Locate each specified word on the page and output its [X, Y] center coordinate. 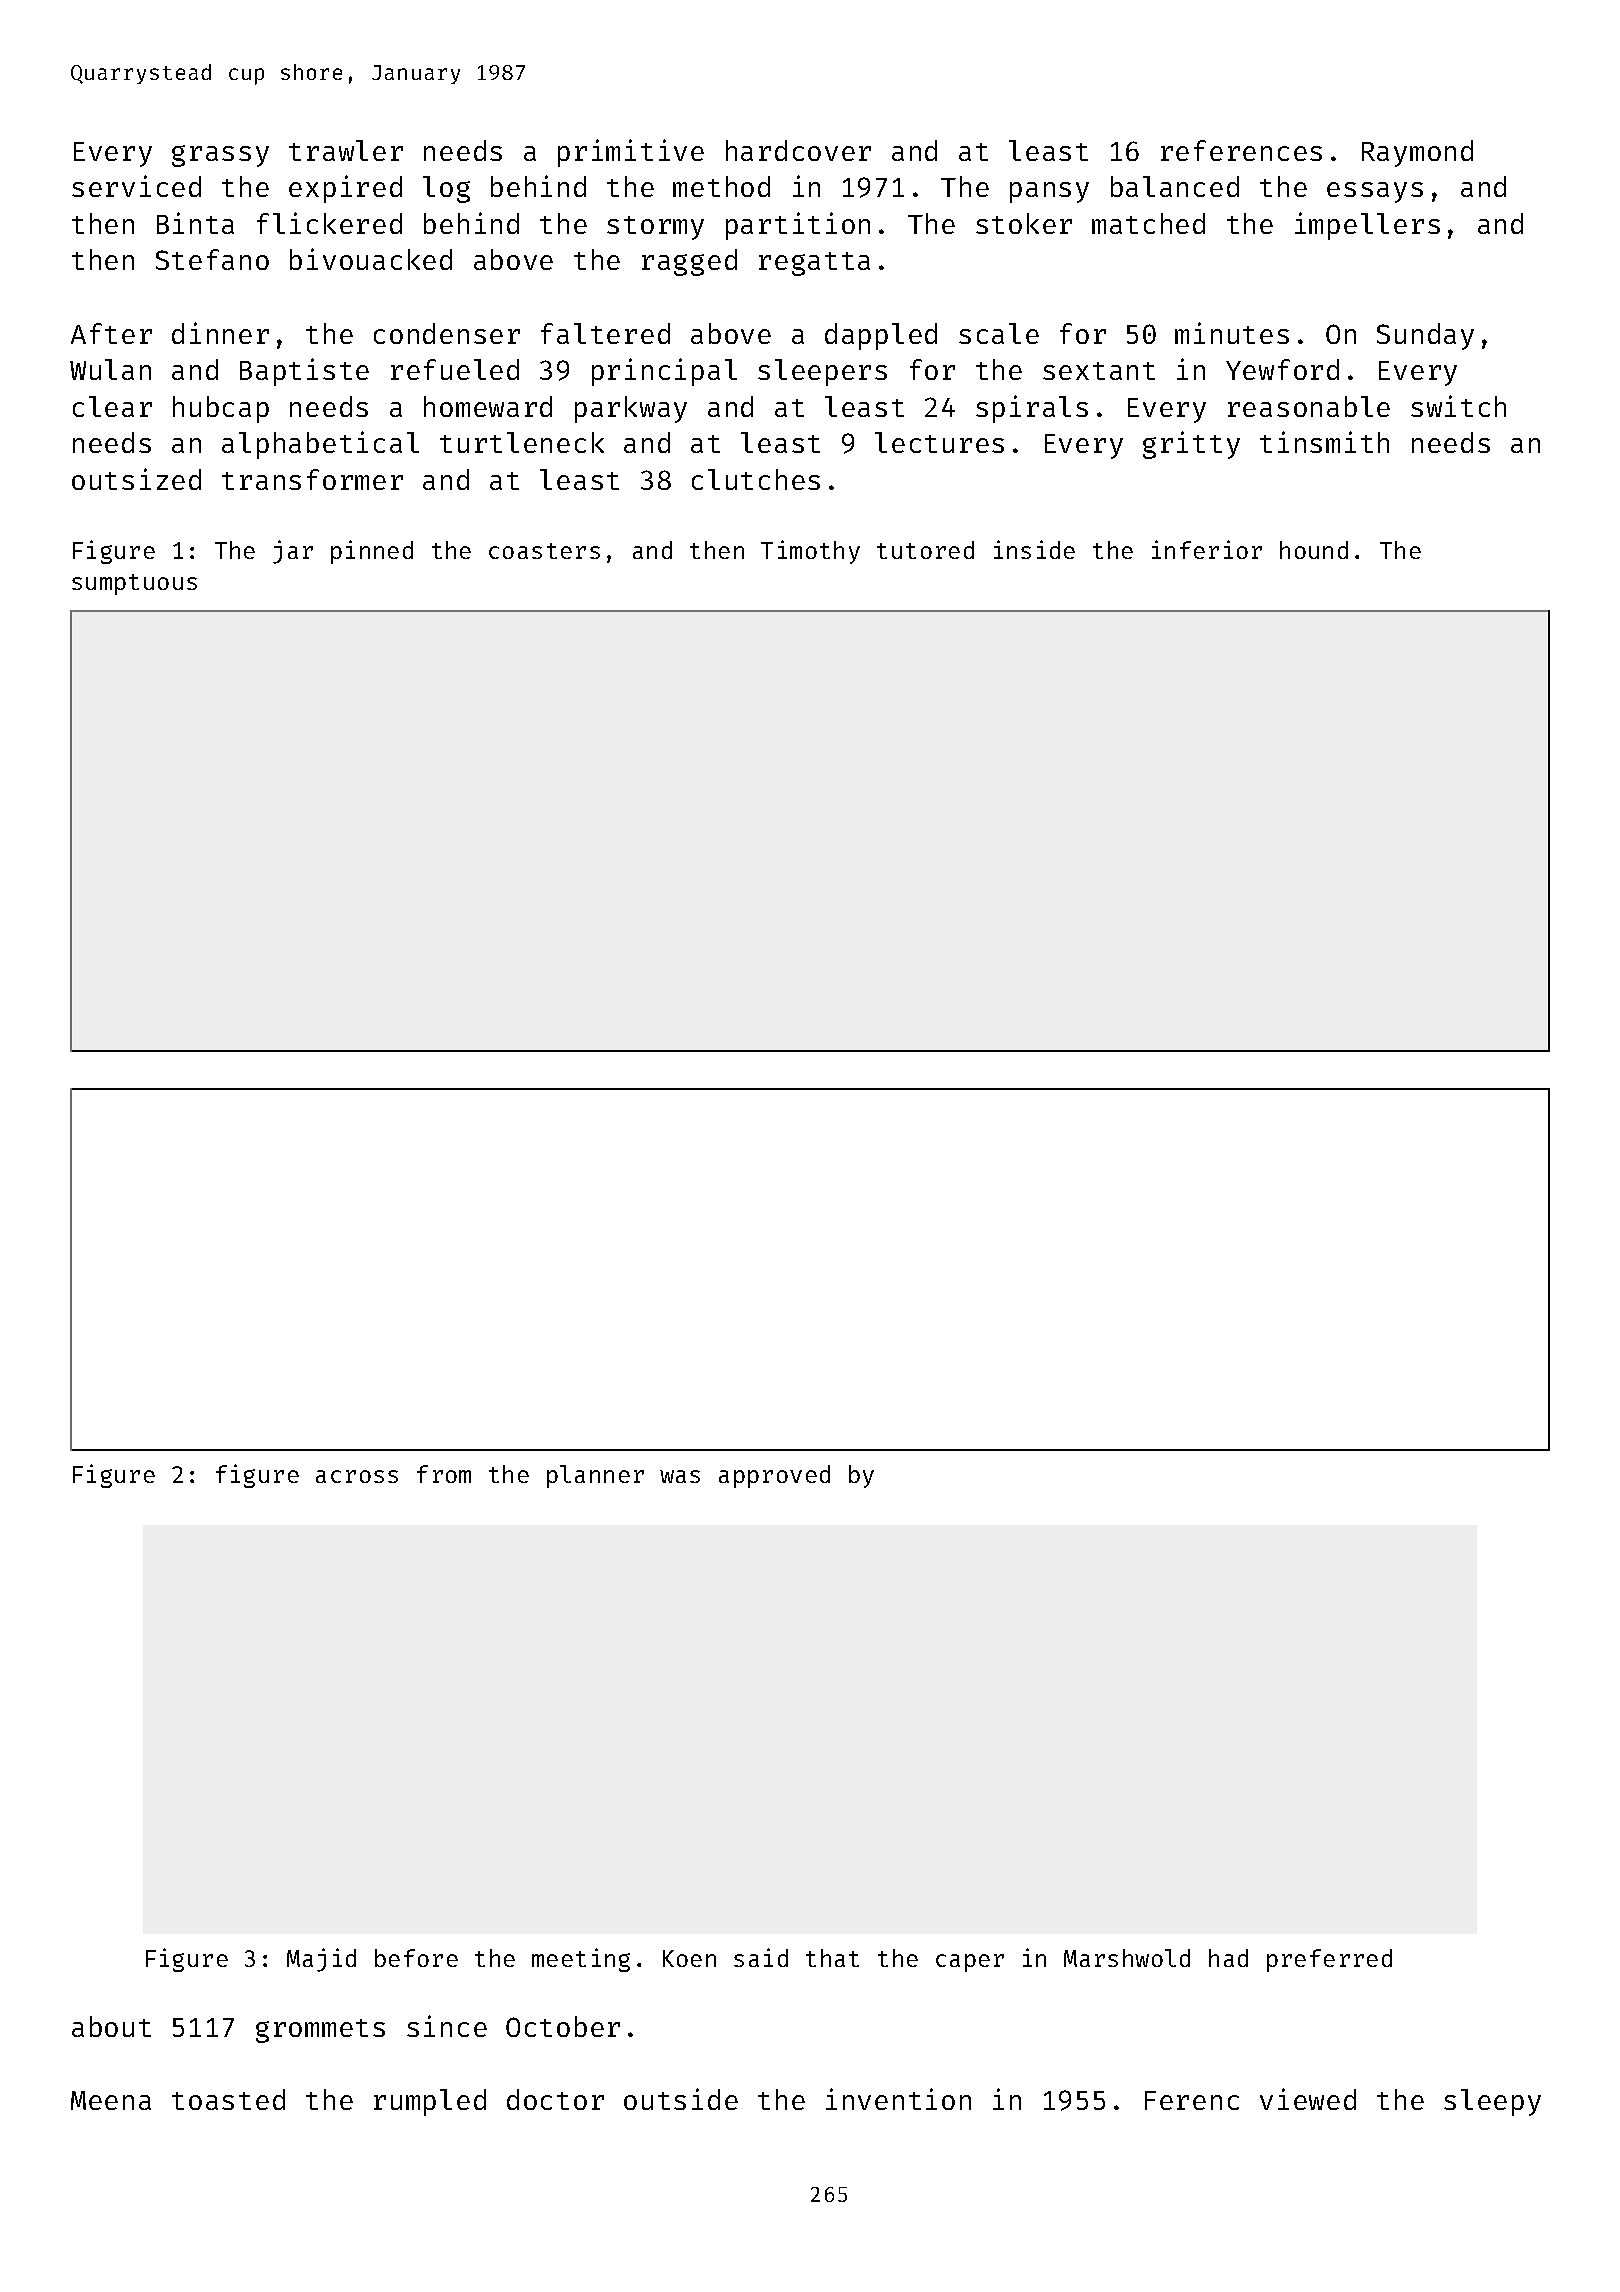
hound [1314, 550]
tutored [925, 550]
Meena [111, 2100]
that [832, 1958]
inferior [1207, 549]
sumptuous [134, 584]
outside [681, 2099]
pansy [1049, 192]
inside [1034, 549]
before [416, 1958]
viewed [1308, 2099]
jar [293, 552]
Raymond [1417, 153]
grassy [220, 156]
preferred [1329, 1960]
